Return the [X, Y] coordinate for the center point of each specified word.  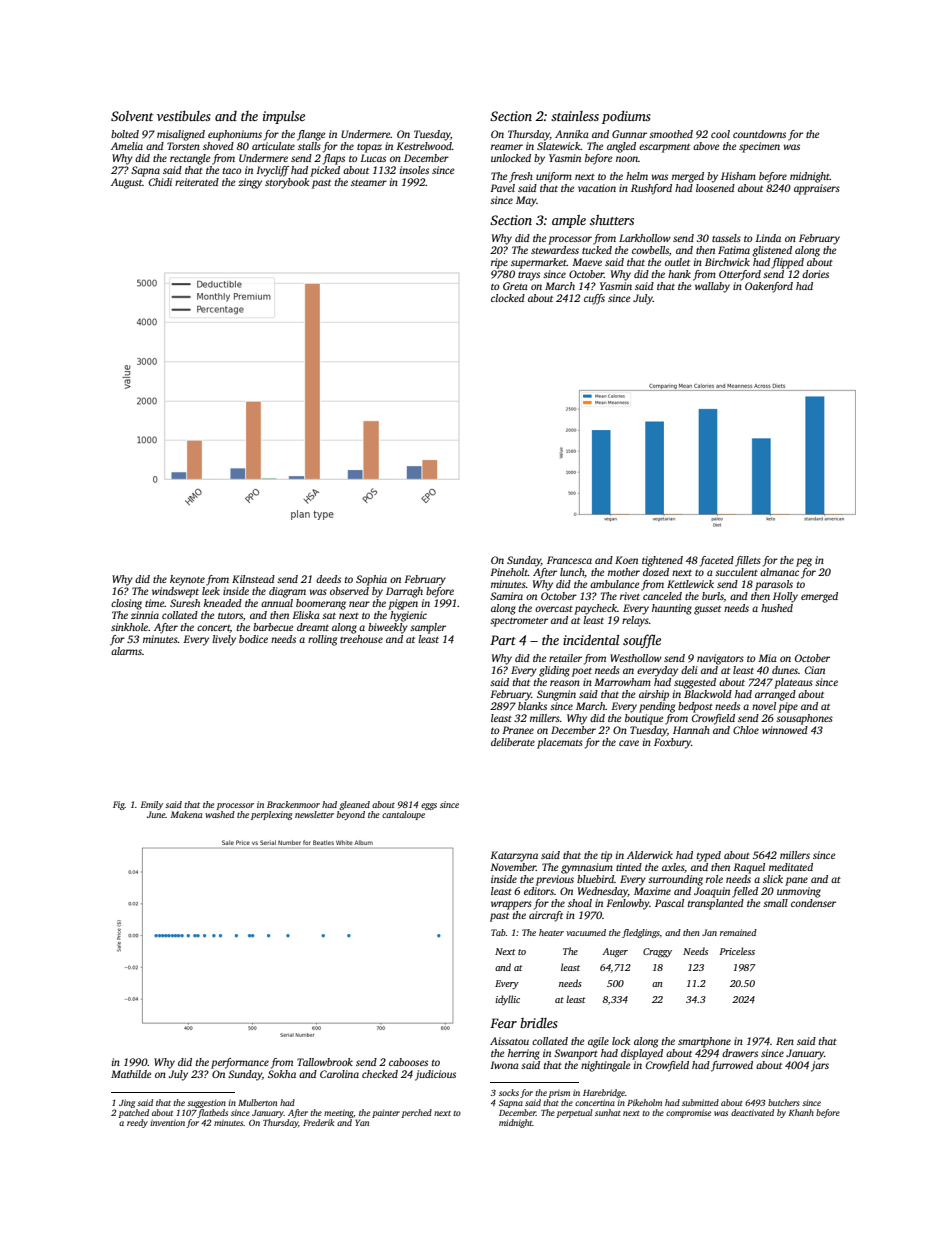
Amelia [127, 146]
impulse [284, 117]
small [775, 903]
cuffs [594, 299]
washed [220, 814]
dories [815, 274]
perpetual [574, 1113]
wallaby [712, 287]
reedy [137, 1123]
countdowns [759, 134]
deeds [328, 579]
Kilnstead [253, 579]
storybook [287, 183]
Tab [498, 932]
